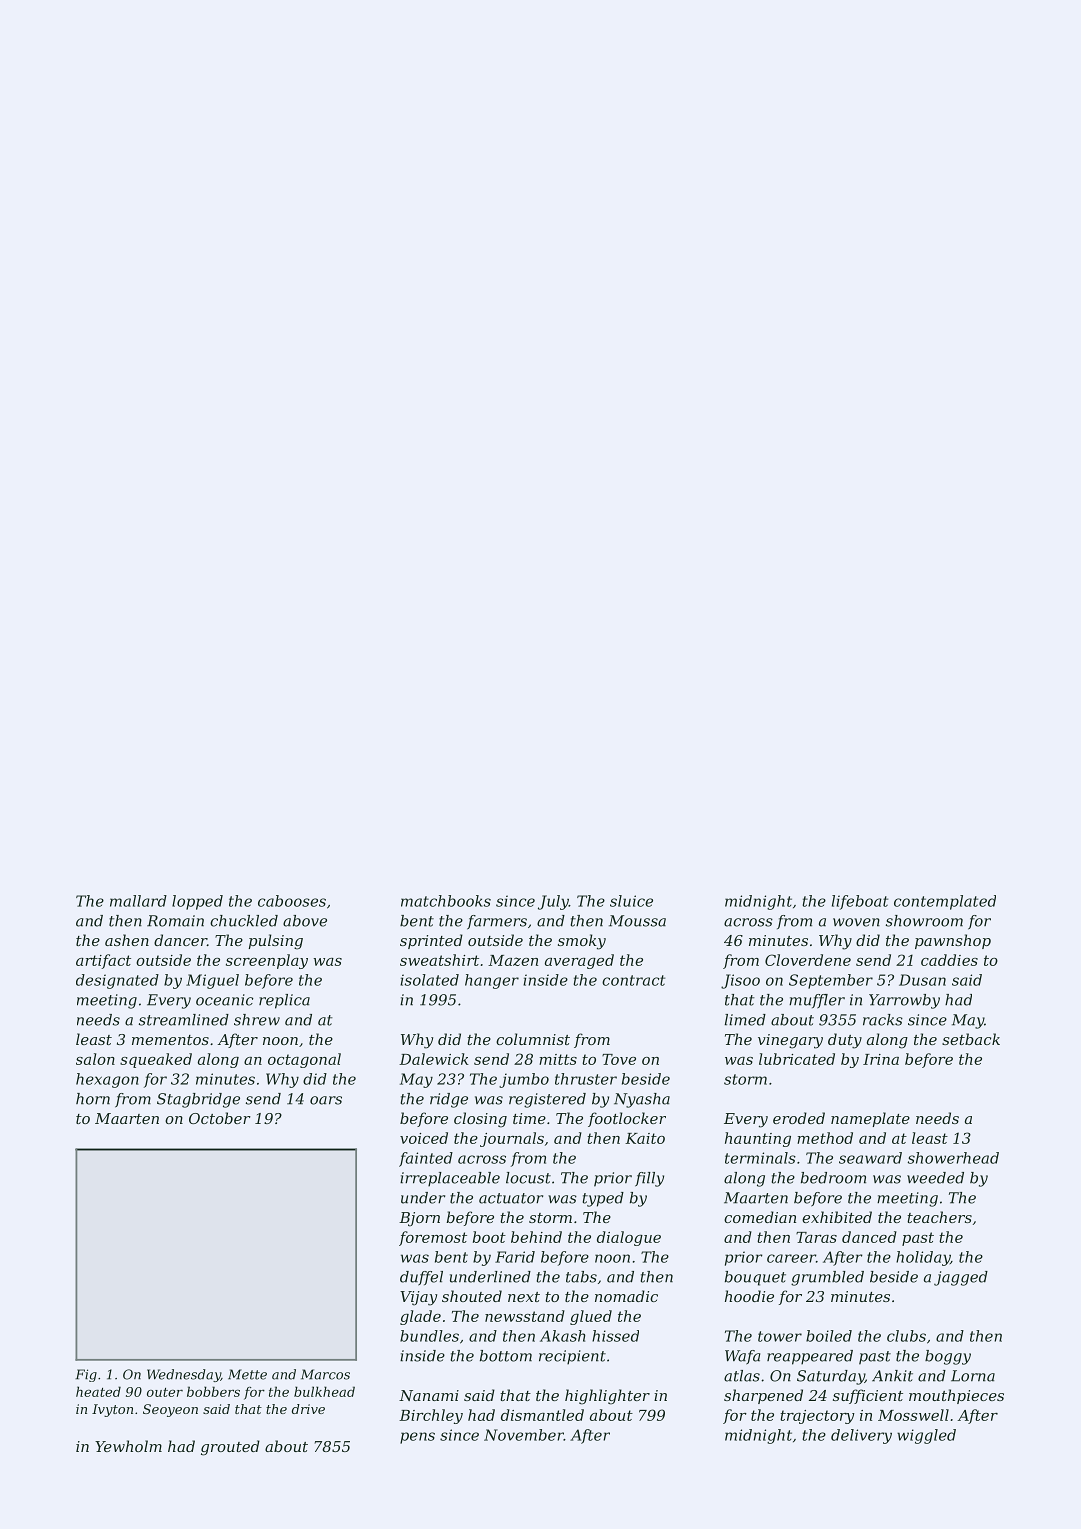 Image resolution: width=1081 pixels, height=1529 pixels. What do you see at coordinates (419, 1219) in the image?
I see `Bjorn` at bounding box center [419, 1219].
